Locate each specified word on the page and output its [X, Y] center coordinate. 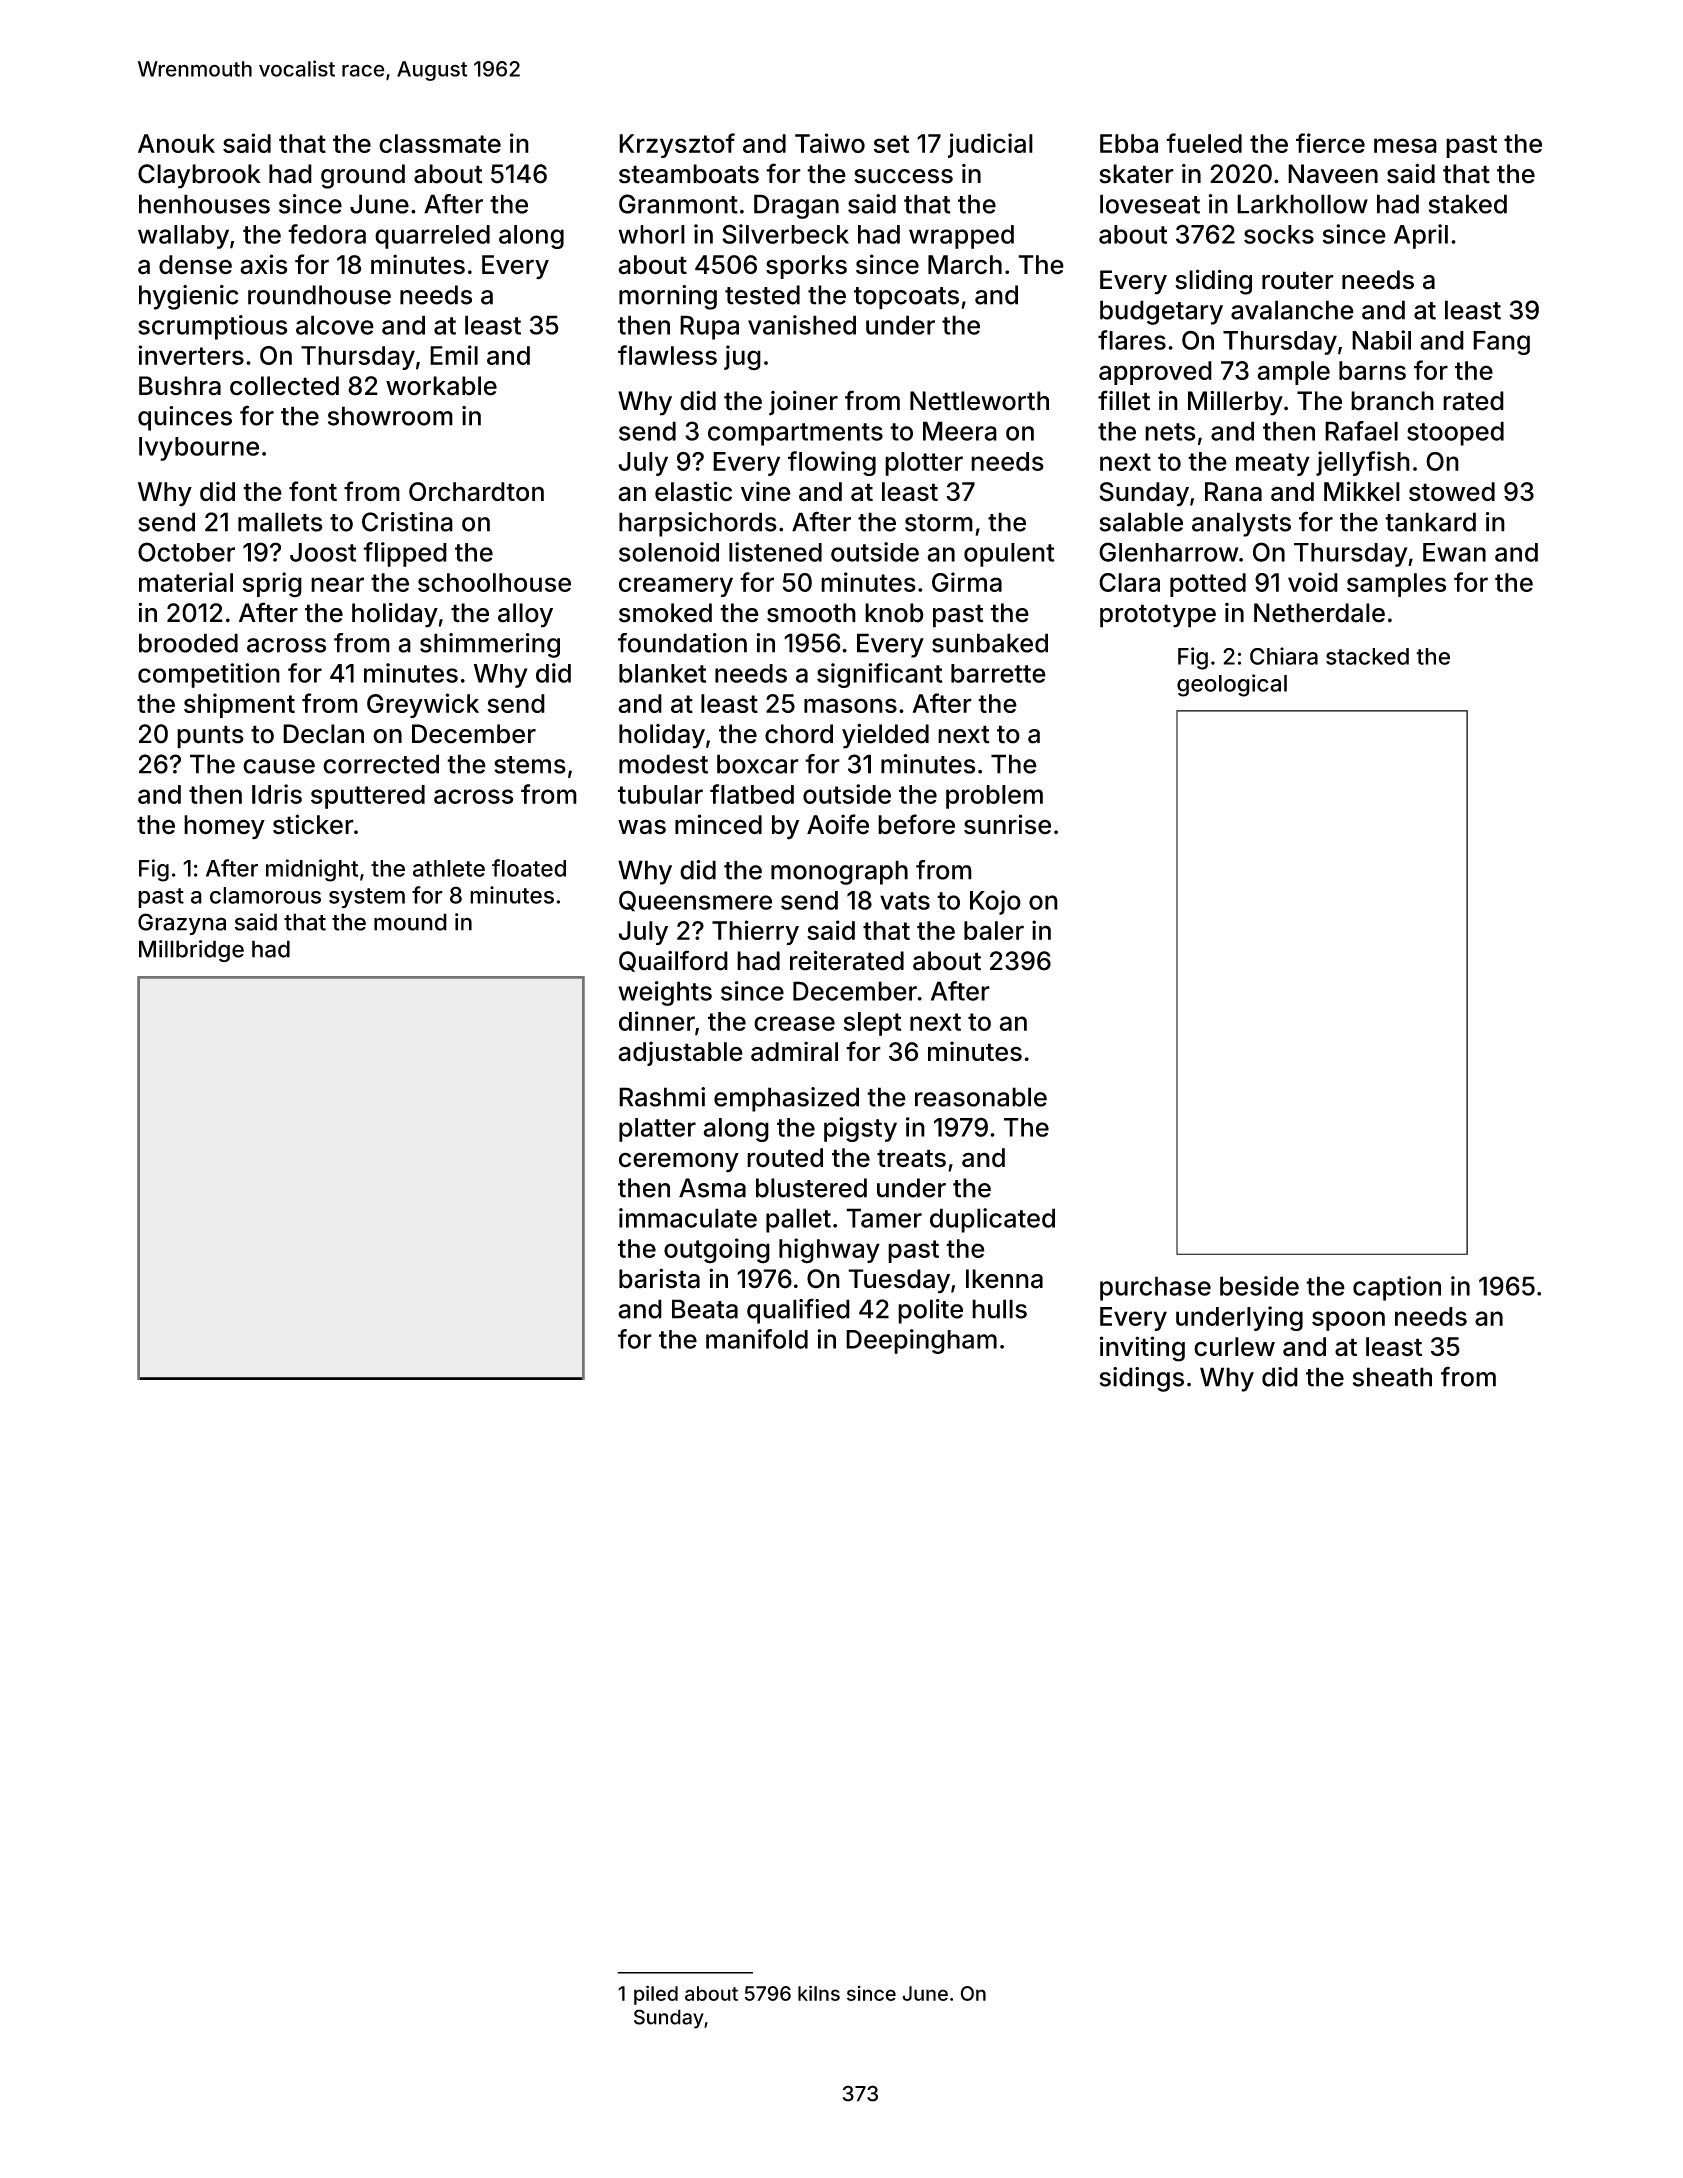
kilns [819, 1993]
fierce [1330, 143]
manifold [757, 1339]
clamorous [265, 895]
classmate [440, 143]
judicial [990, 145]
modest [663, 764]
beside [1259, 1286]
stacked [1367, 656]
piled [656, 1995]
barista [659, 1278]
